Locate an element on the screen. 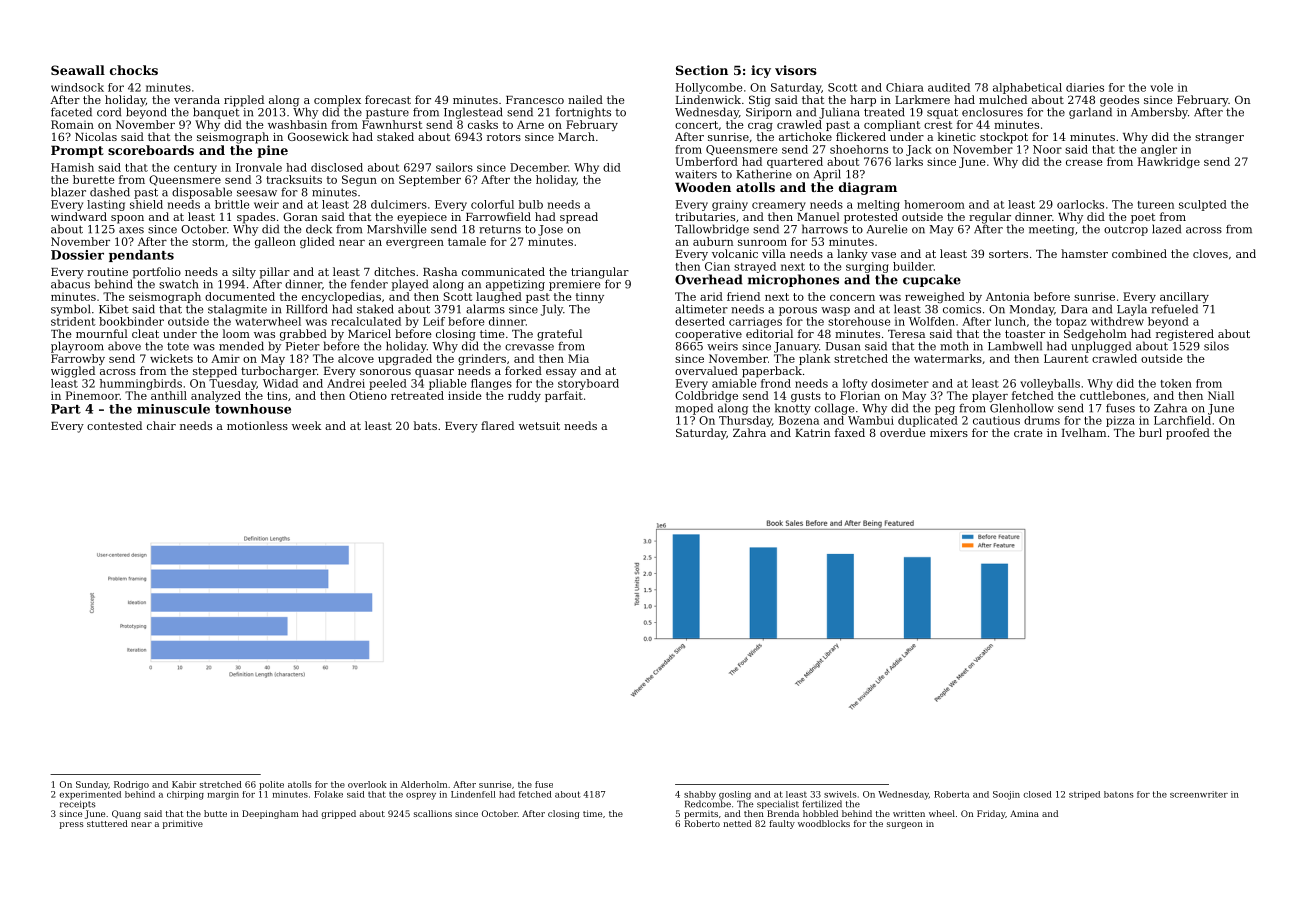 Image resolution: width=1308 pixels, height=924 pixels. forecast is located at coordinates (388, 99).
